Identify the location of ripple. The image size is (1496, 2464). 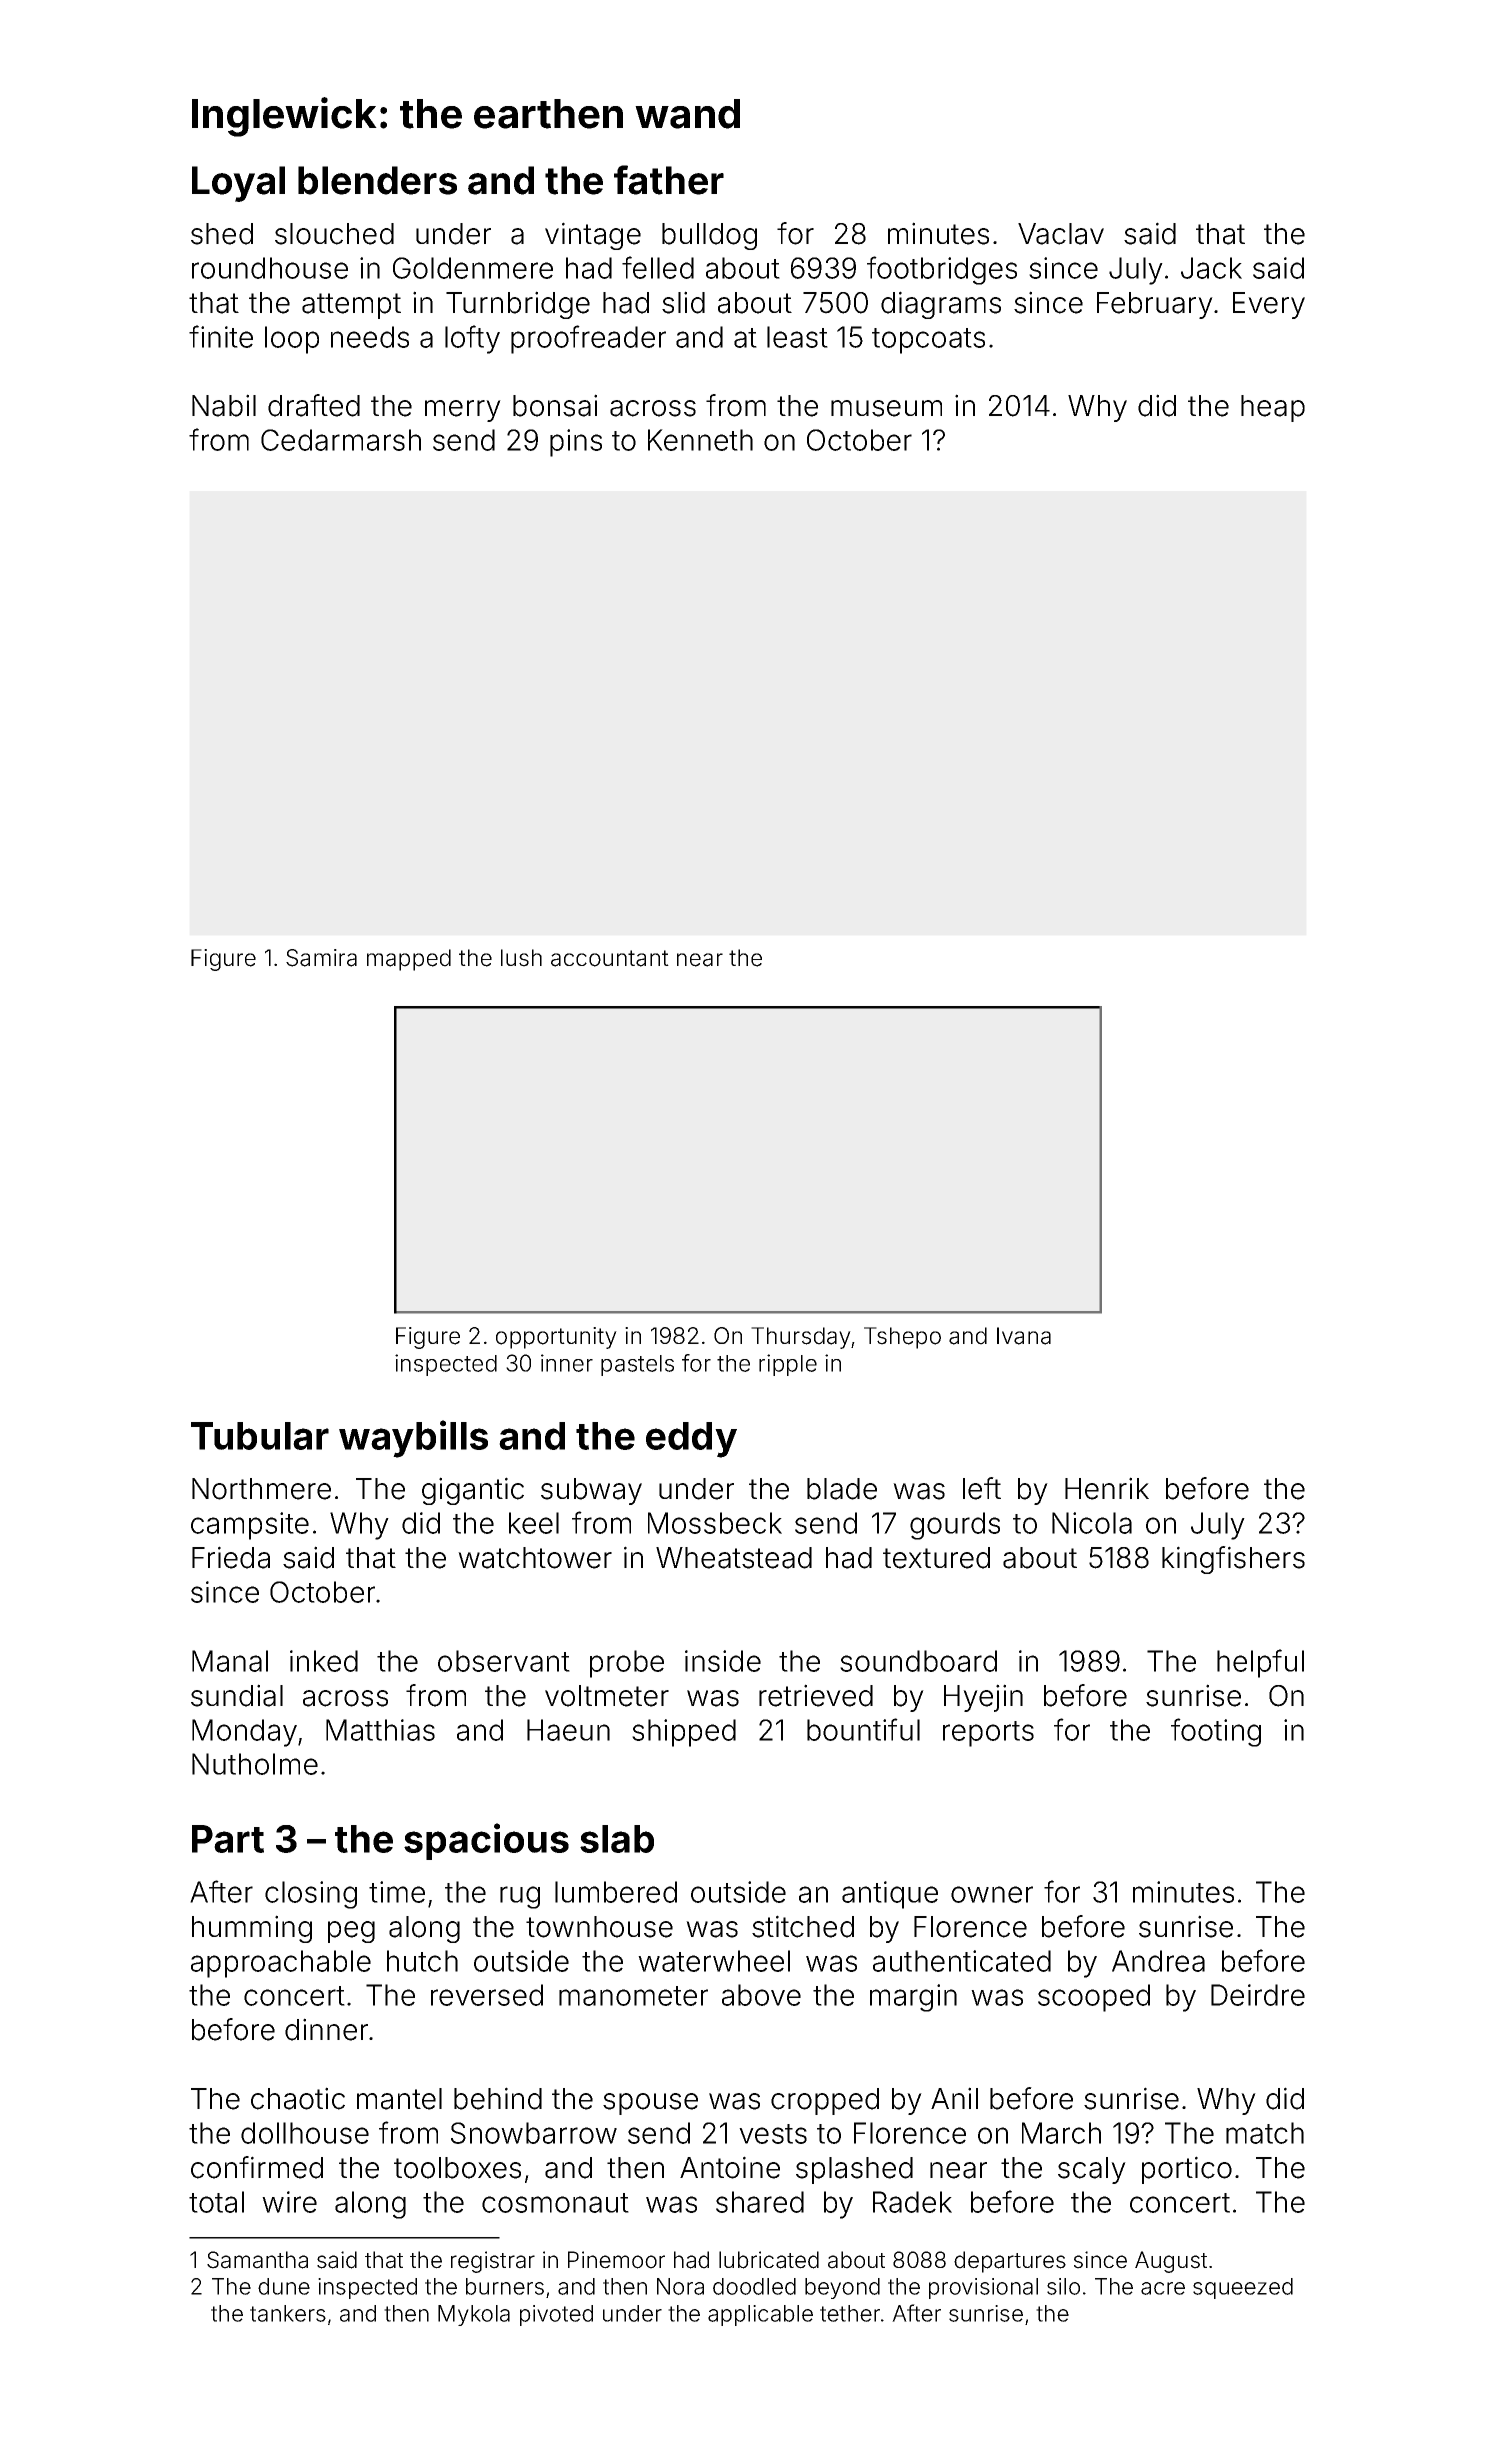
(788, 1365).
